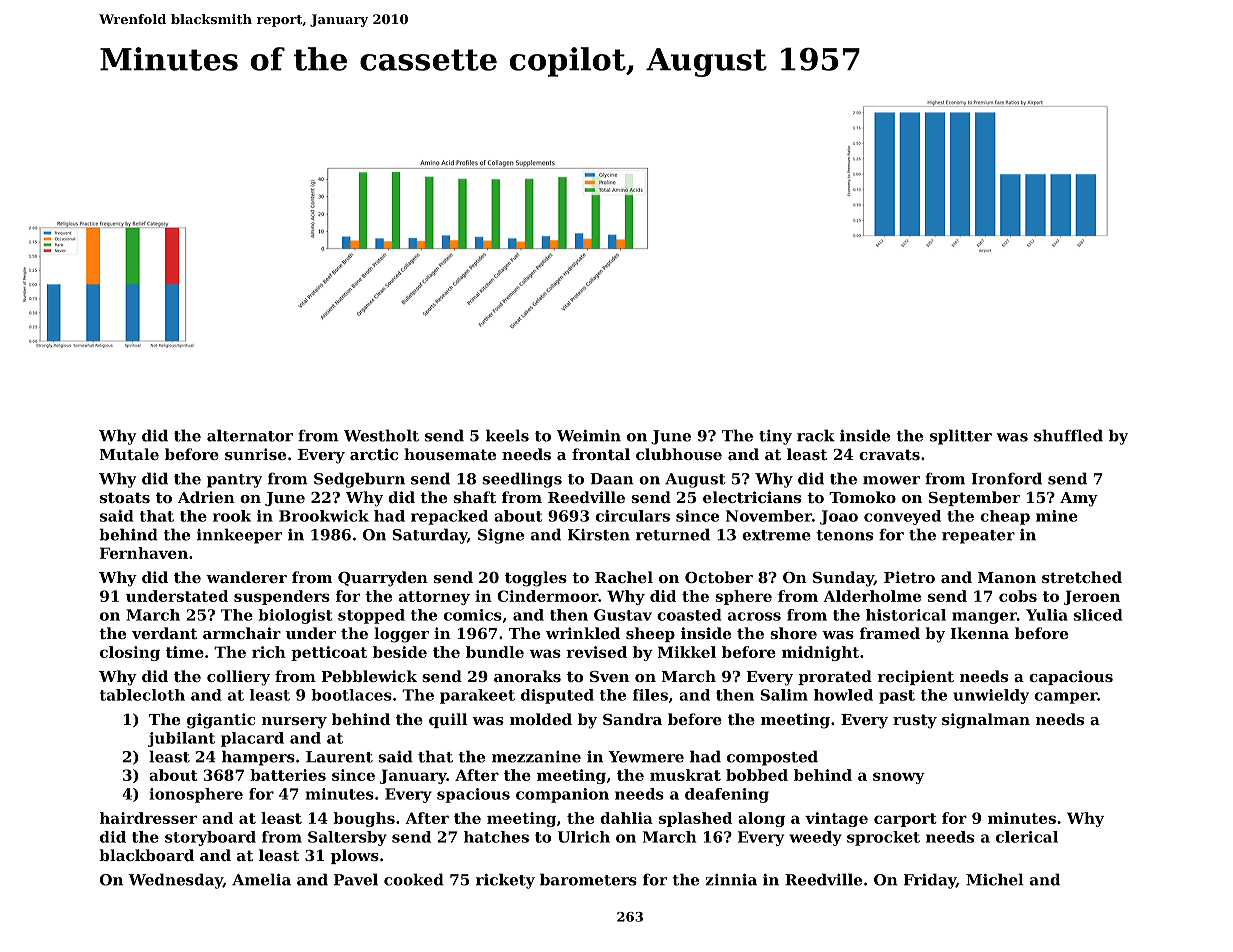 The width and height of the screenshot is (1233, 952). Describe the element at coordinates (891, 480) in the screenshot. I see `mower` at that location.
